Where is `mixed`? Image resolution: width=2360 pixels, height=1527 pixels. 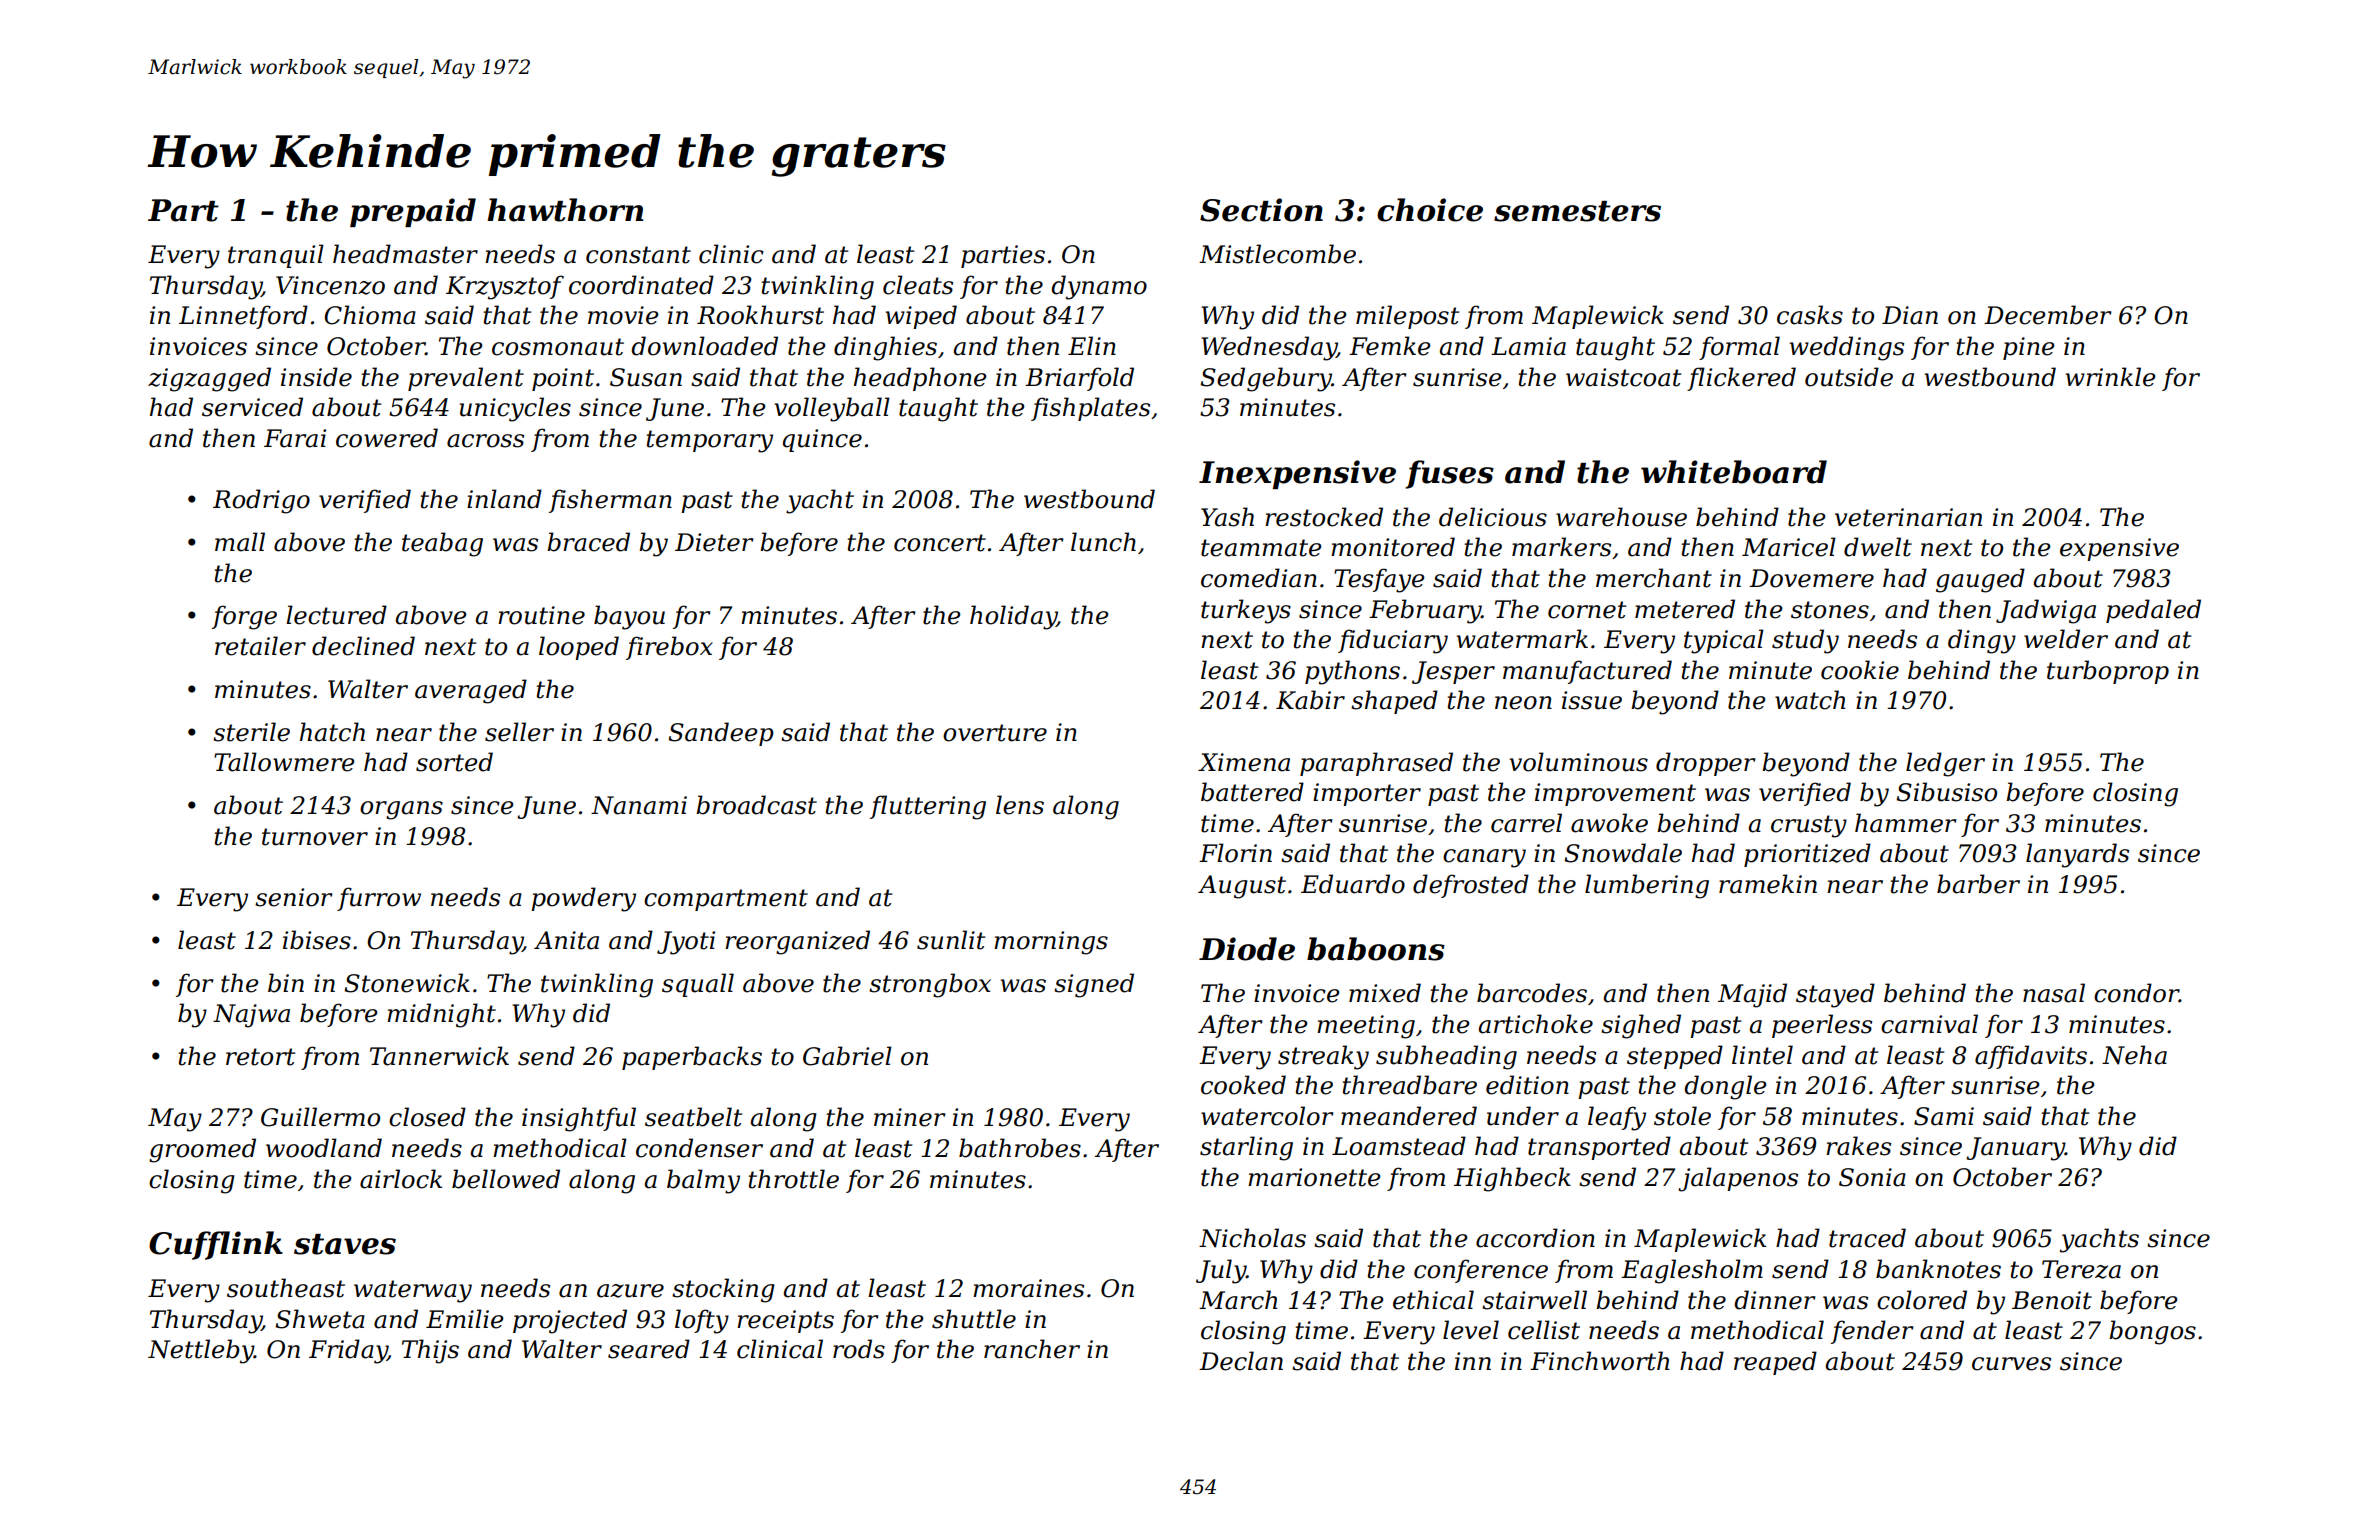 mixed is located at coordinates (1385, 993).
